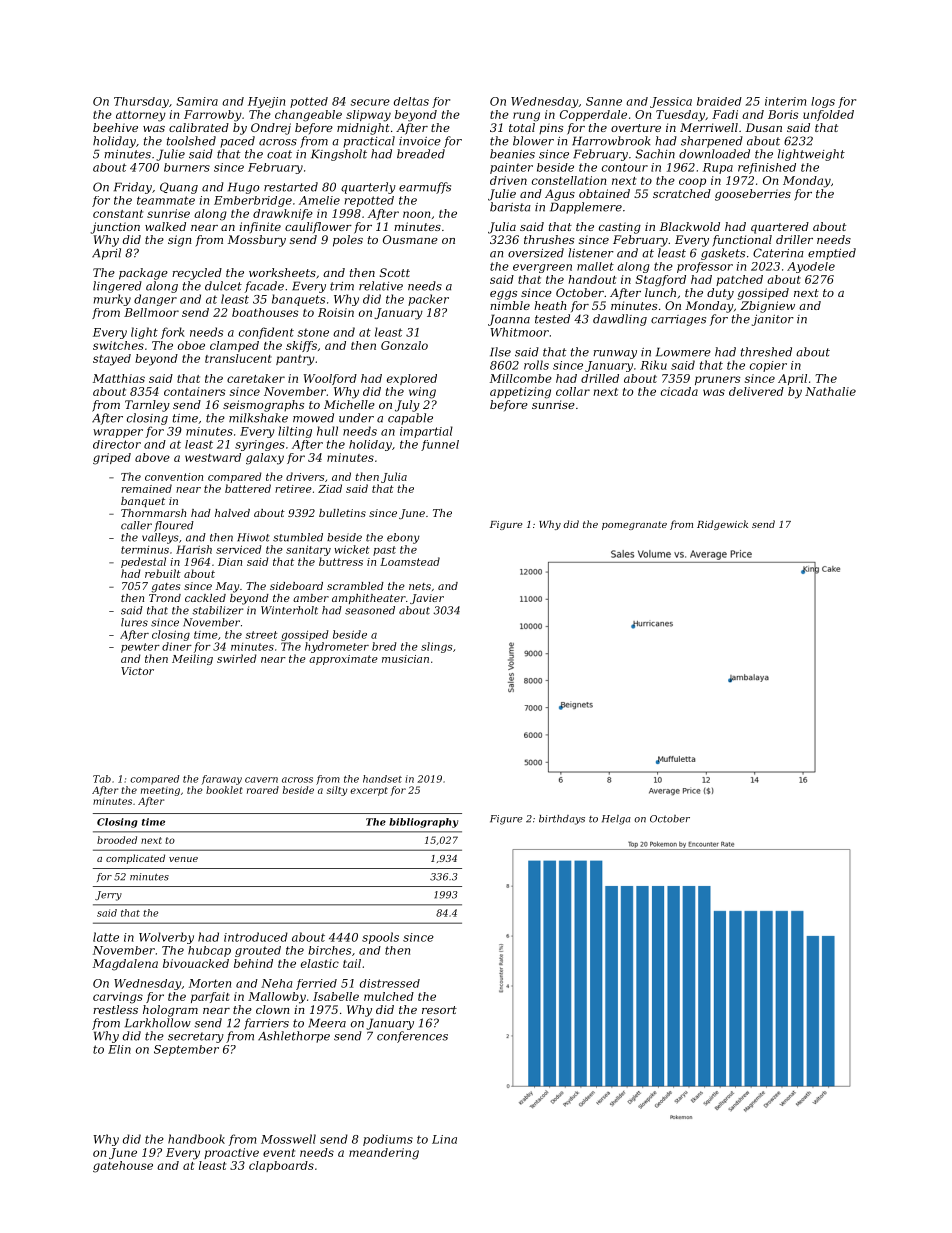 Image resolution: width=952 pixels, height=1233 pixels. Describe the element at coordinates (616, 820) in the image. I see `Helga` at that location.
